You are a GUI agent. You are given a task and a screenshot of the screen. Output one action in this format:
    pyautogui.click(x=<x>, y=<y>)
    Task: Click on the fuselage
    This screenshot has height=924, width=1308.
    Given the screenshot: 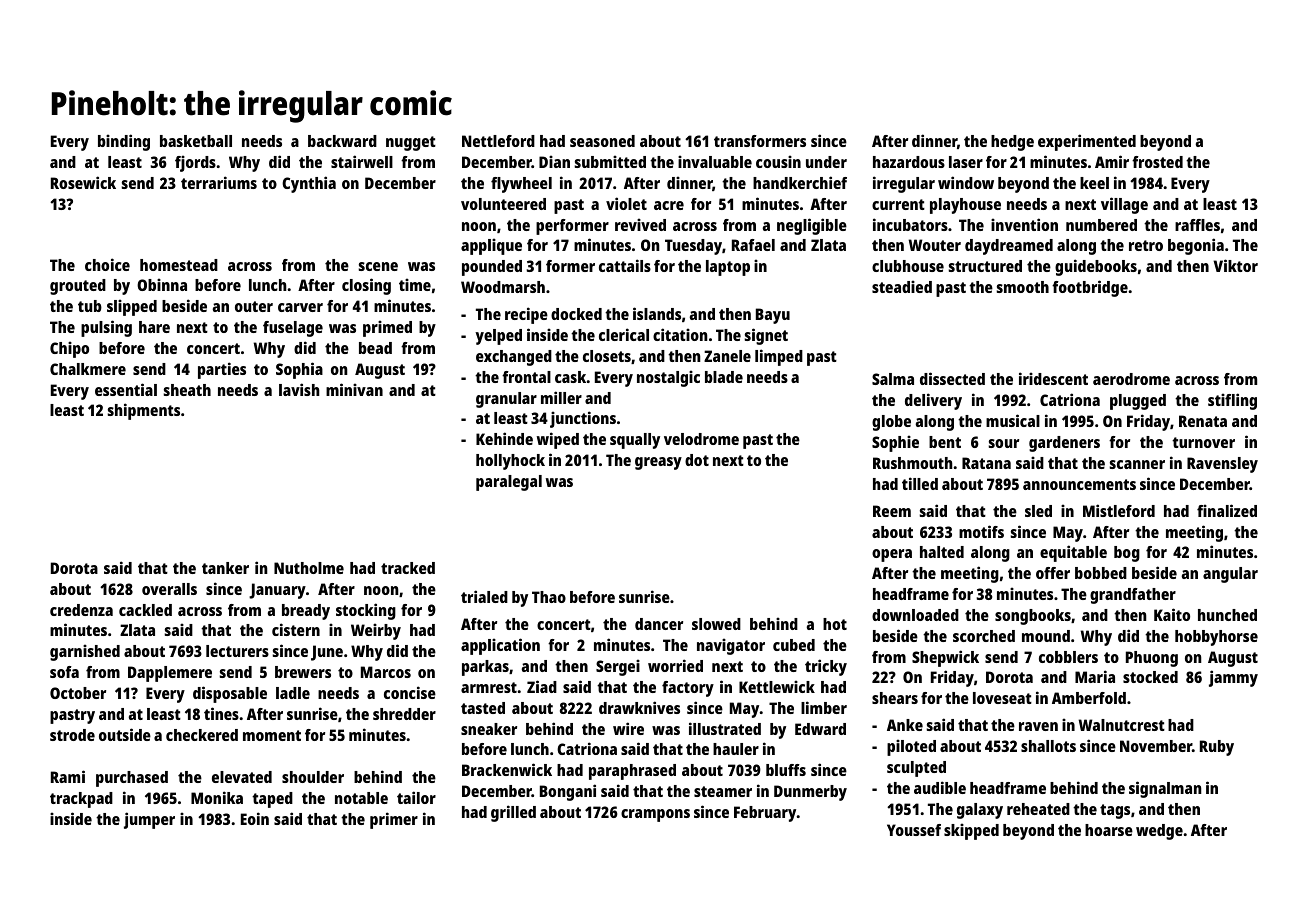 What is the action you would take?
    pyautogui.click(x=293, y=329)
